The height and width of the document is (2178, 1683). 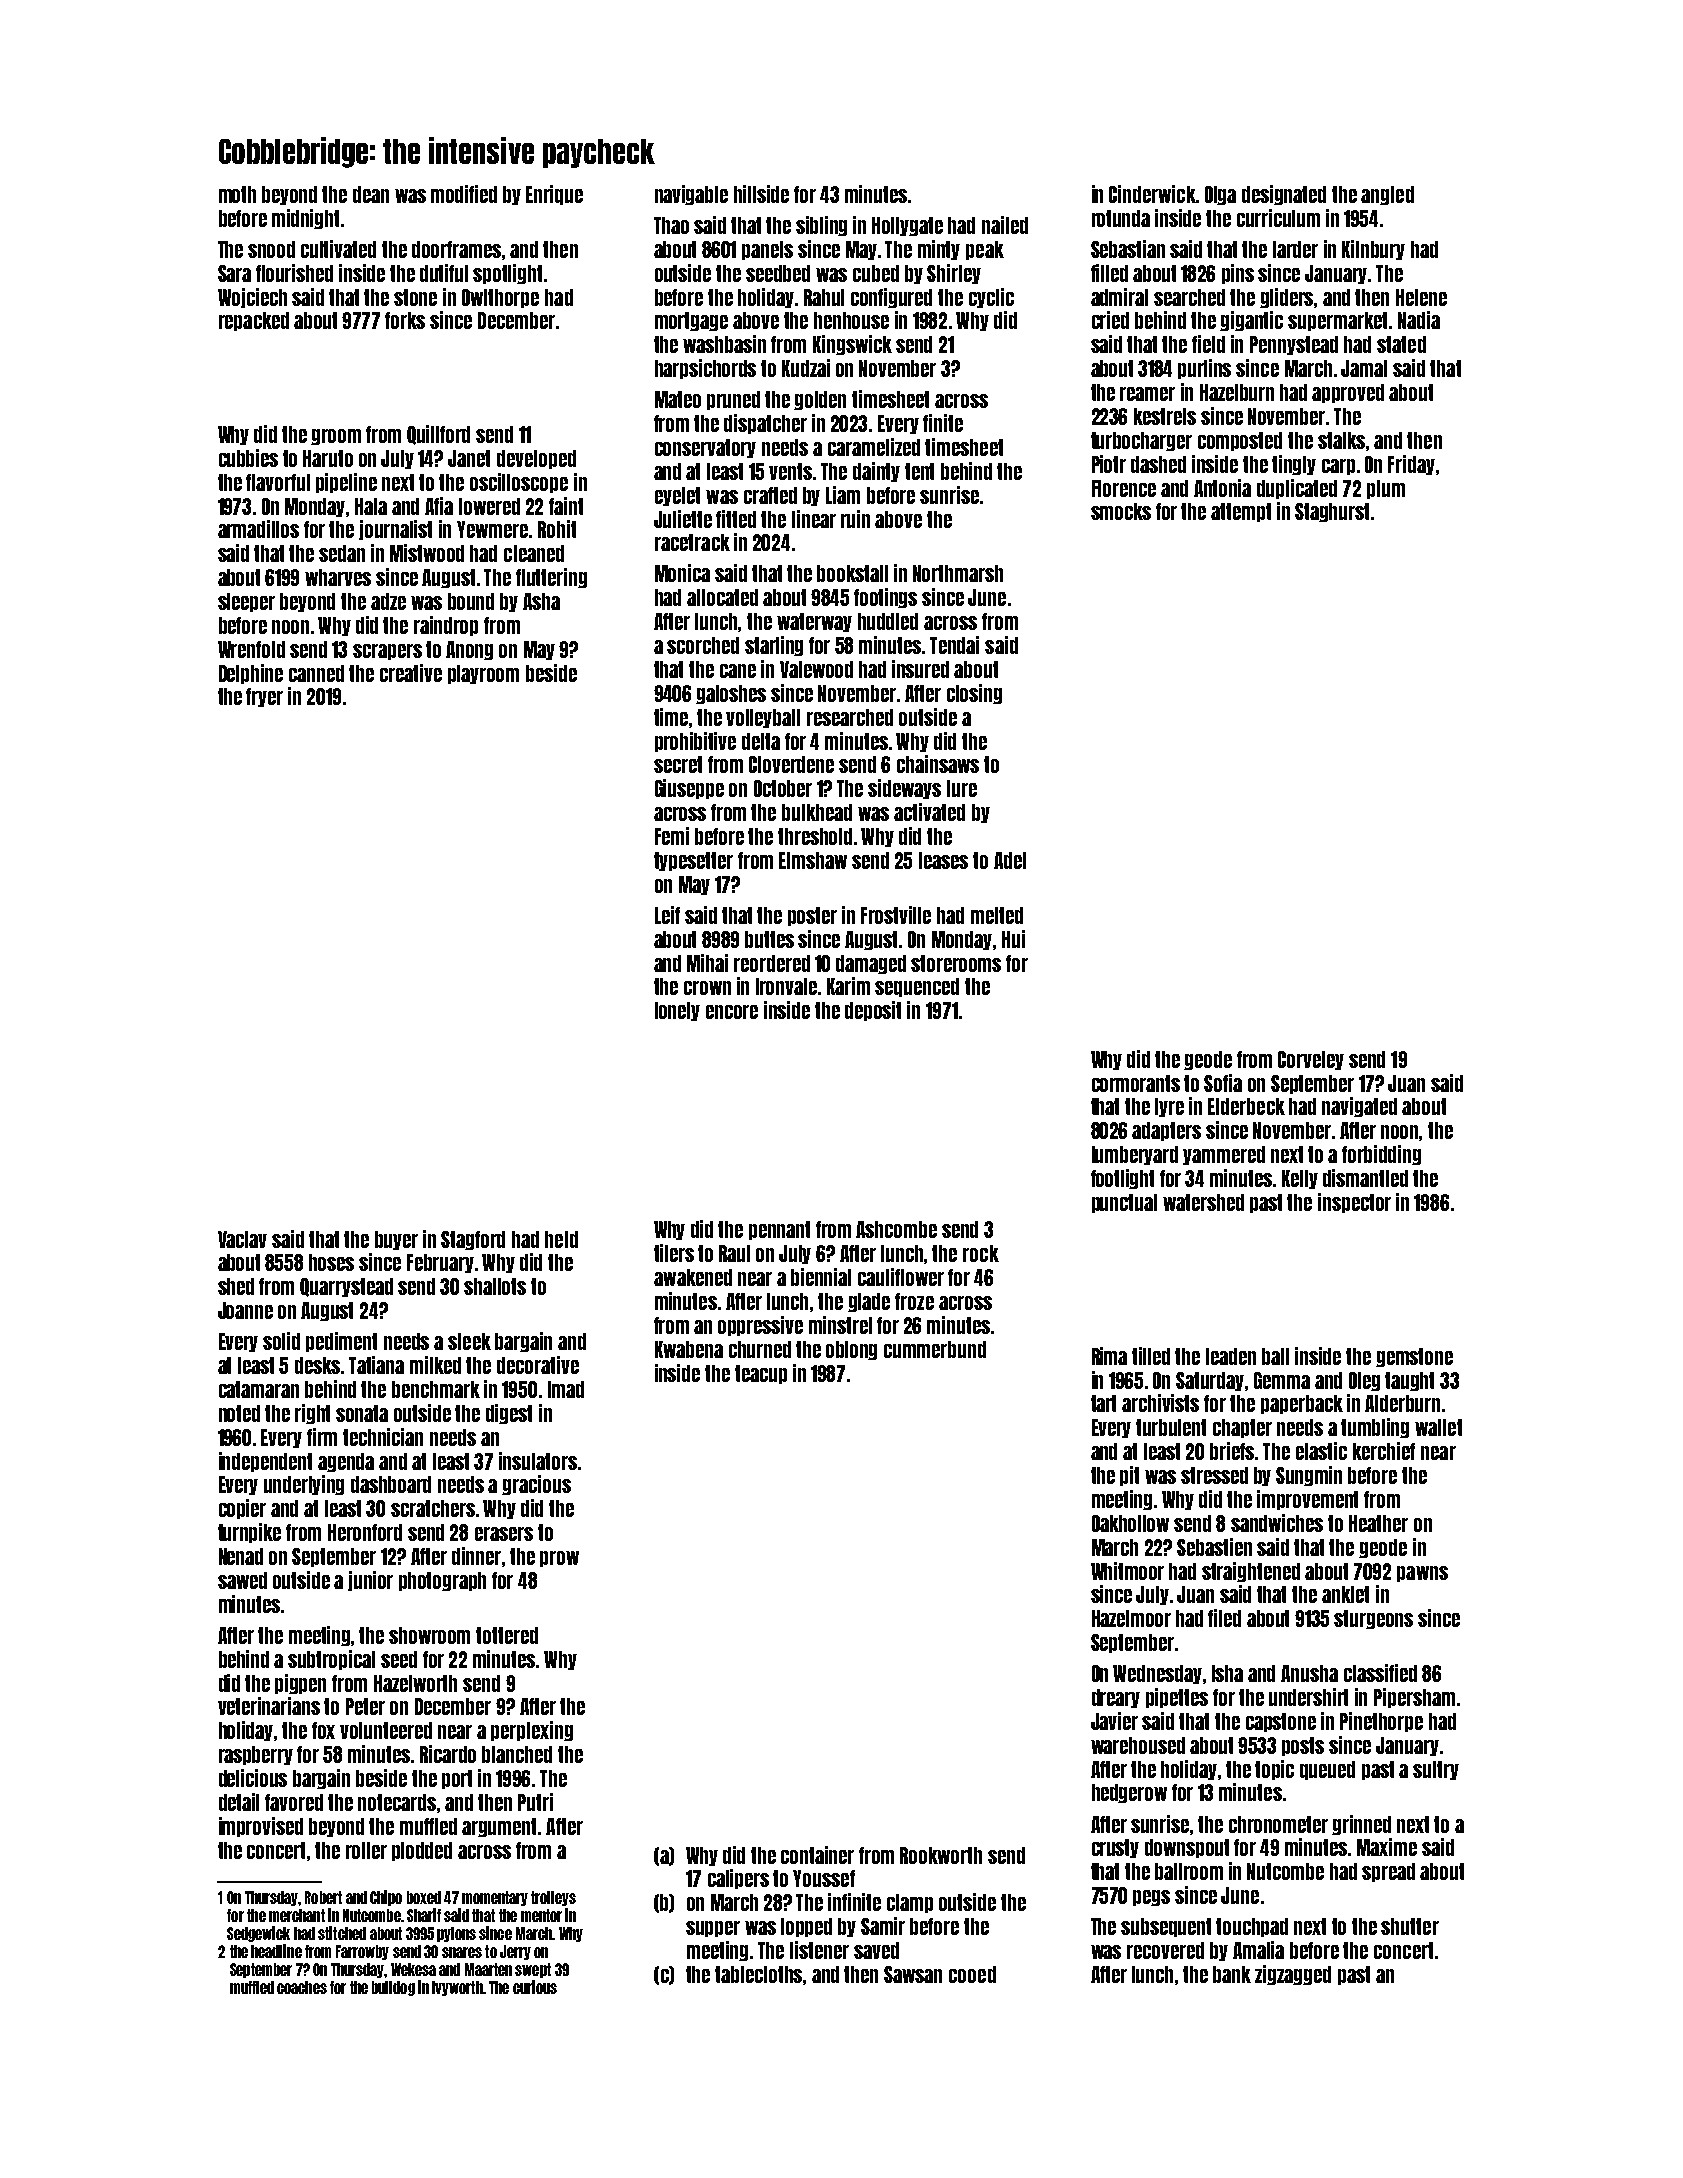 I want to click on Raul, so click(x=734, y=1253).
